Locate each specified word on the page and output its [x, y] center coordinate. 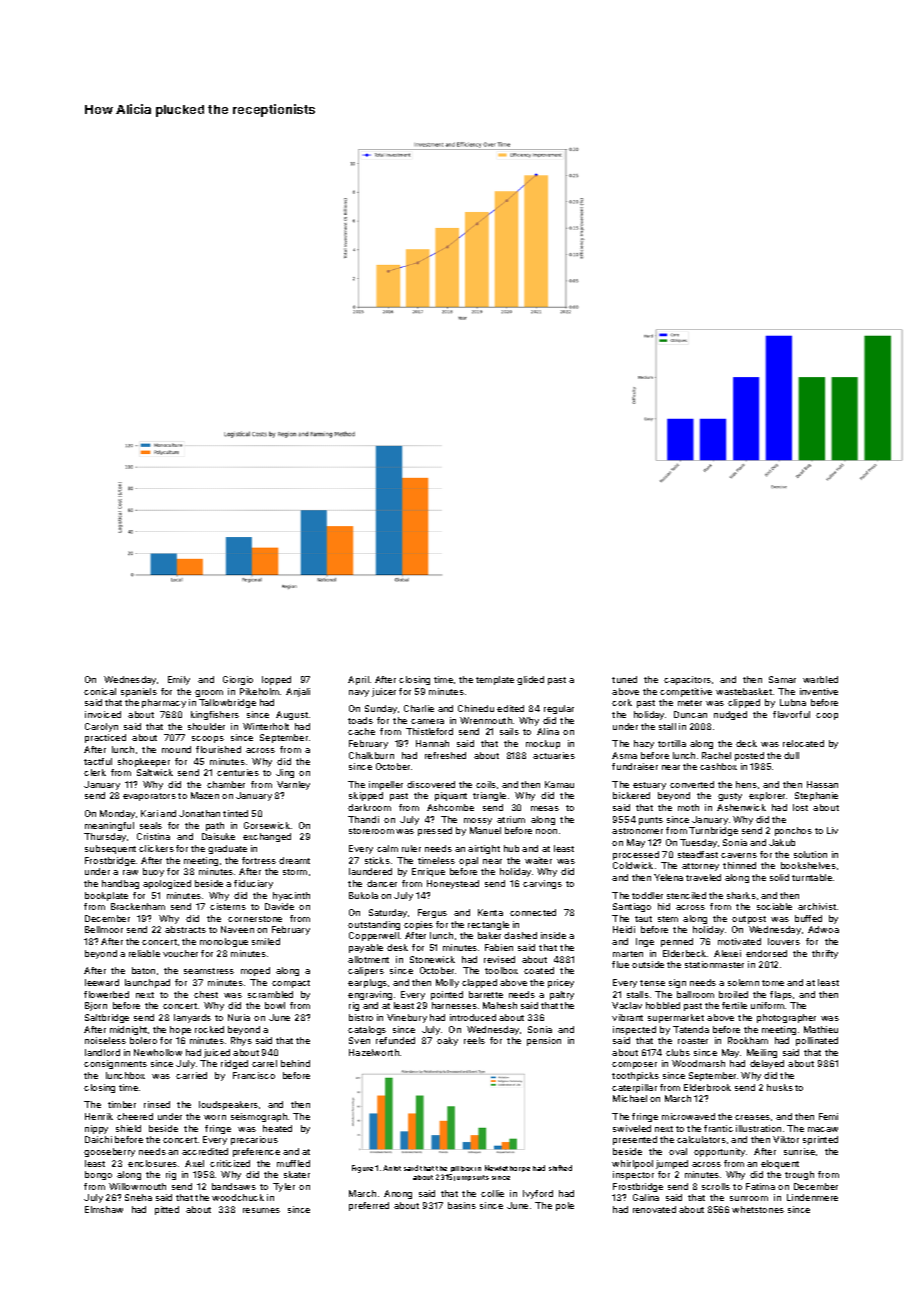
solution [810, 854]
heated [277, 1128]
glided [530, 680]
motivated [739, 941]
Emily [179, 680]
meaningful [109, 826]
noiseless [105, 1040]
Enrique [428, 872]
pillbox [462, 1169]
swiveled [632, 1128]
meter [690, 703]
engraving [370, 995]
